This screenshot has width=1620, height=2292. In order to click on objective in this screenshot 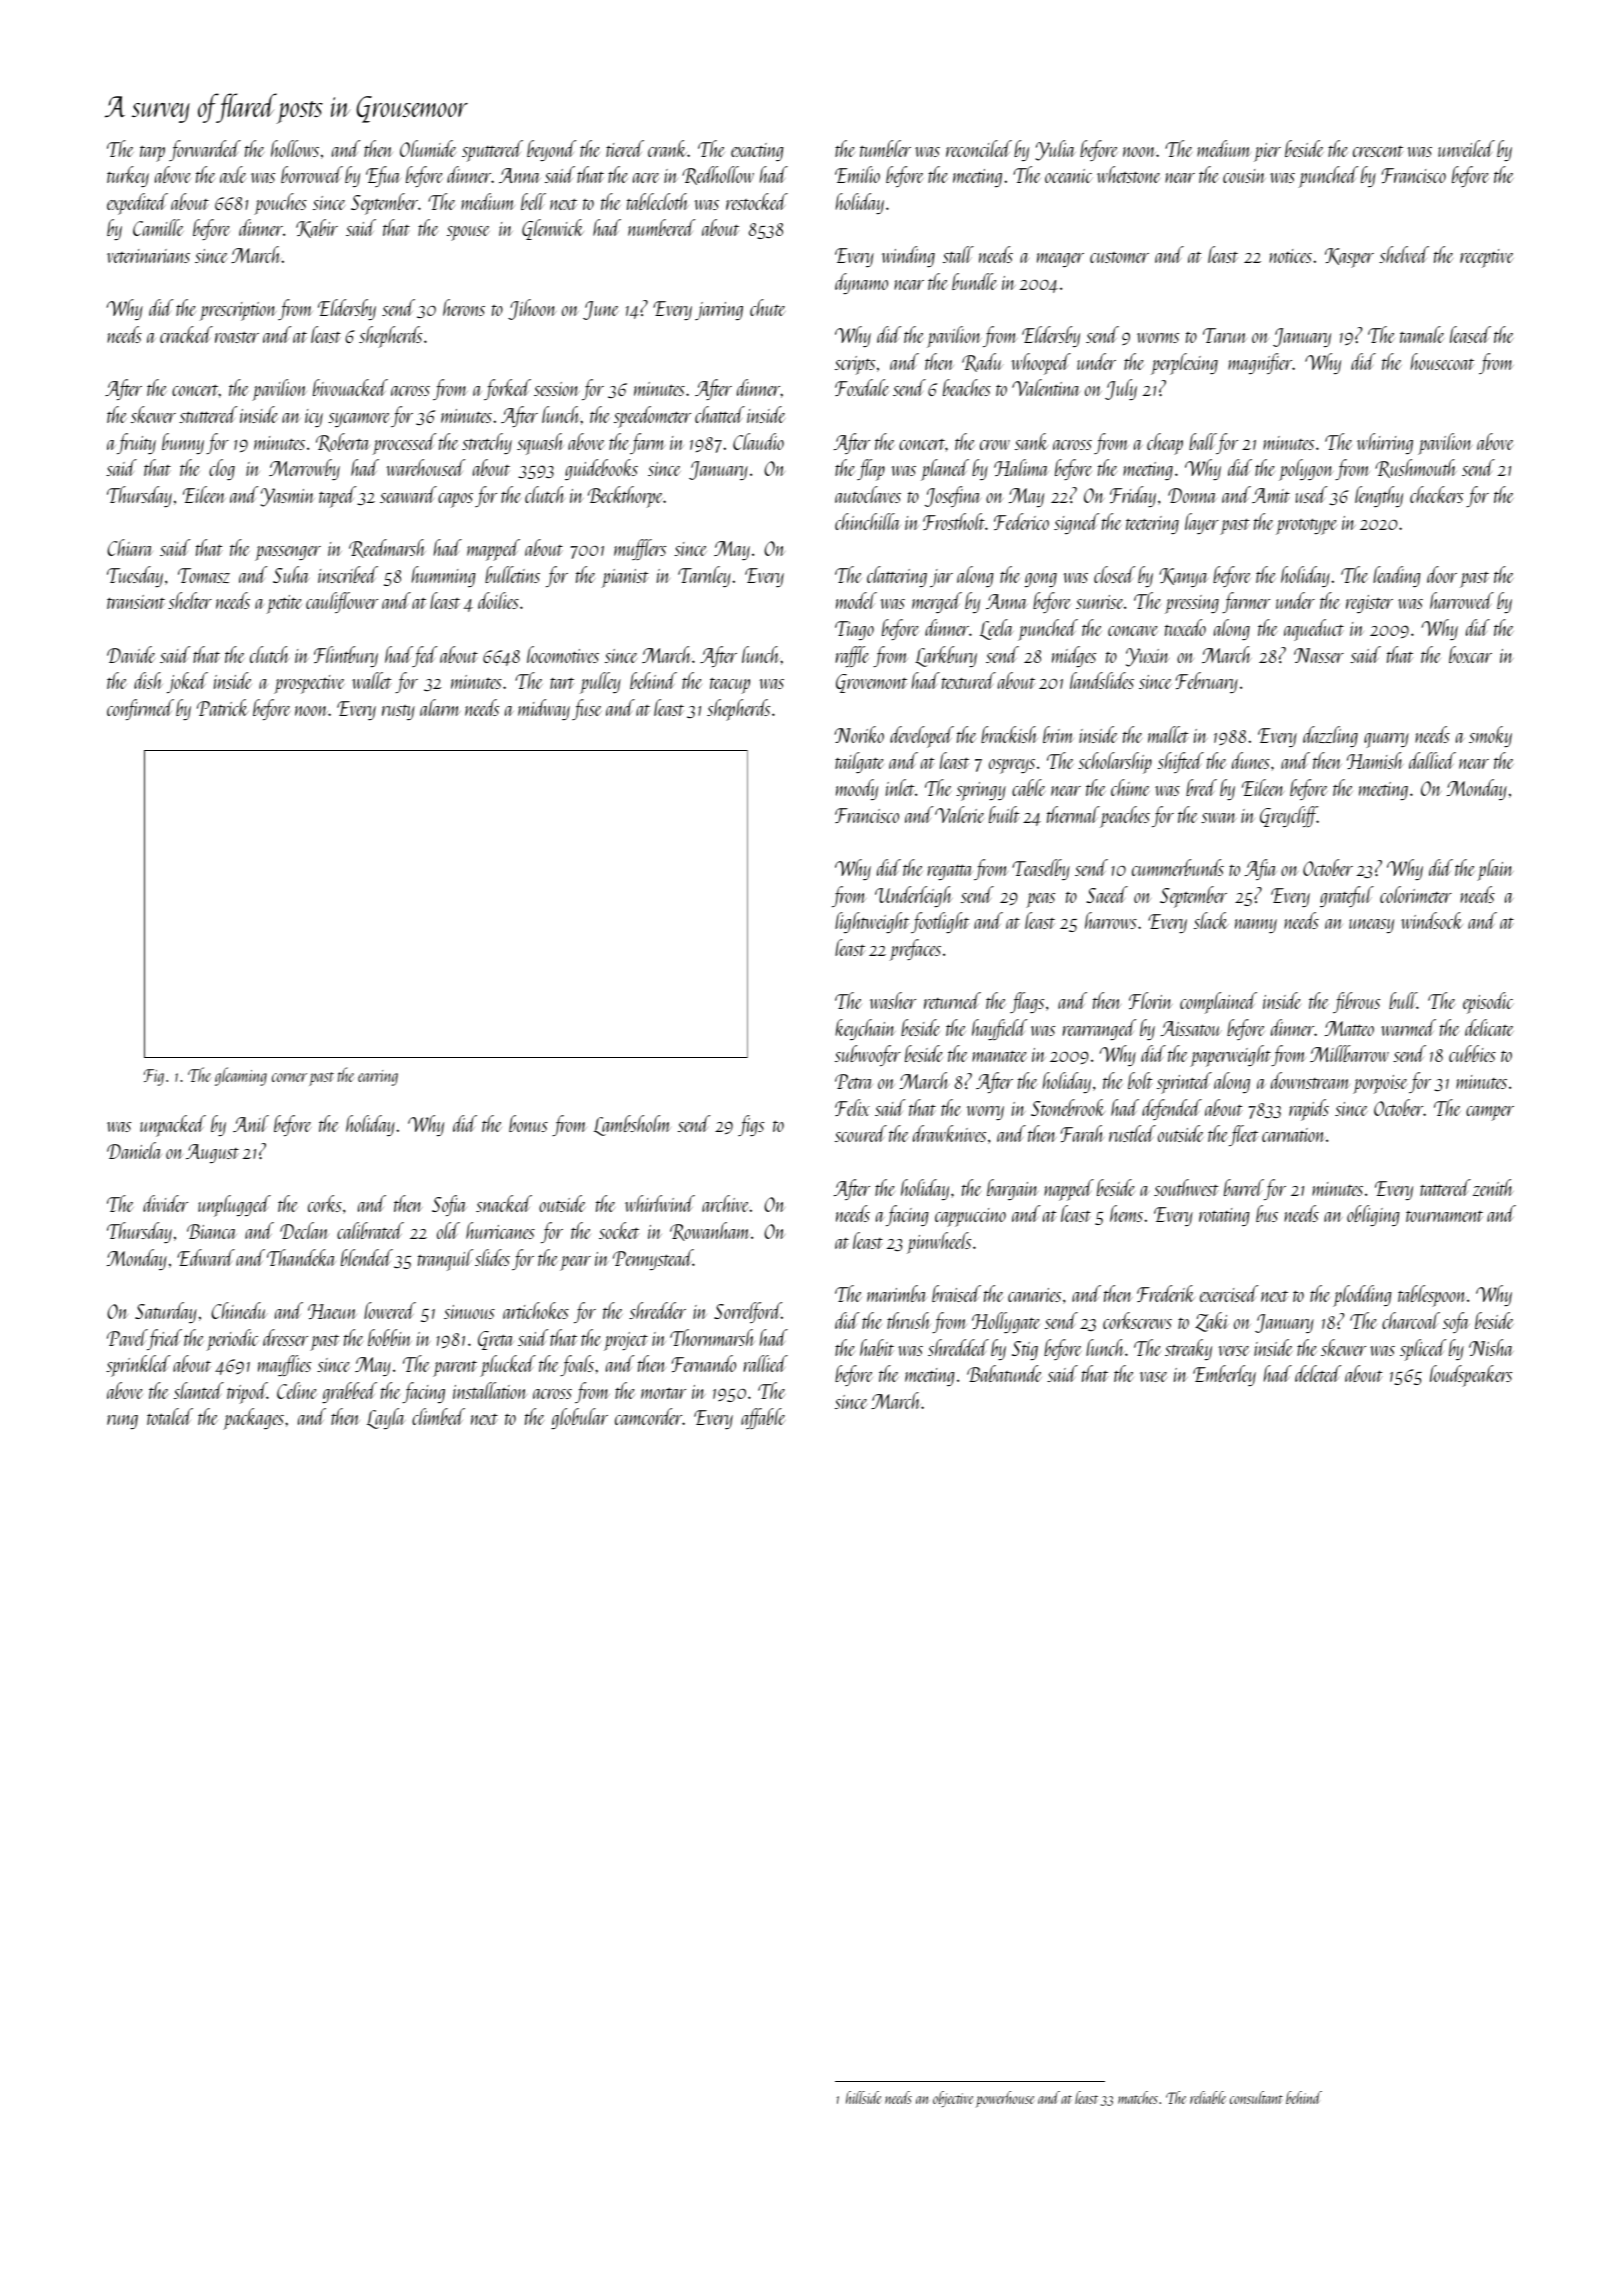, I will do `click(953, 2099)`.
